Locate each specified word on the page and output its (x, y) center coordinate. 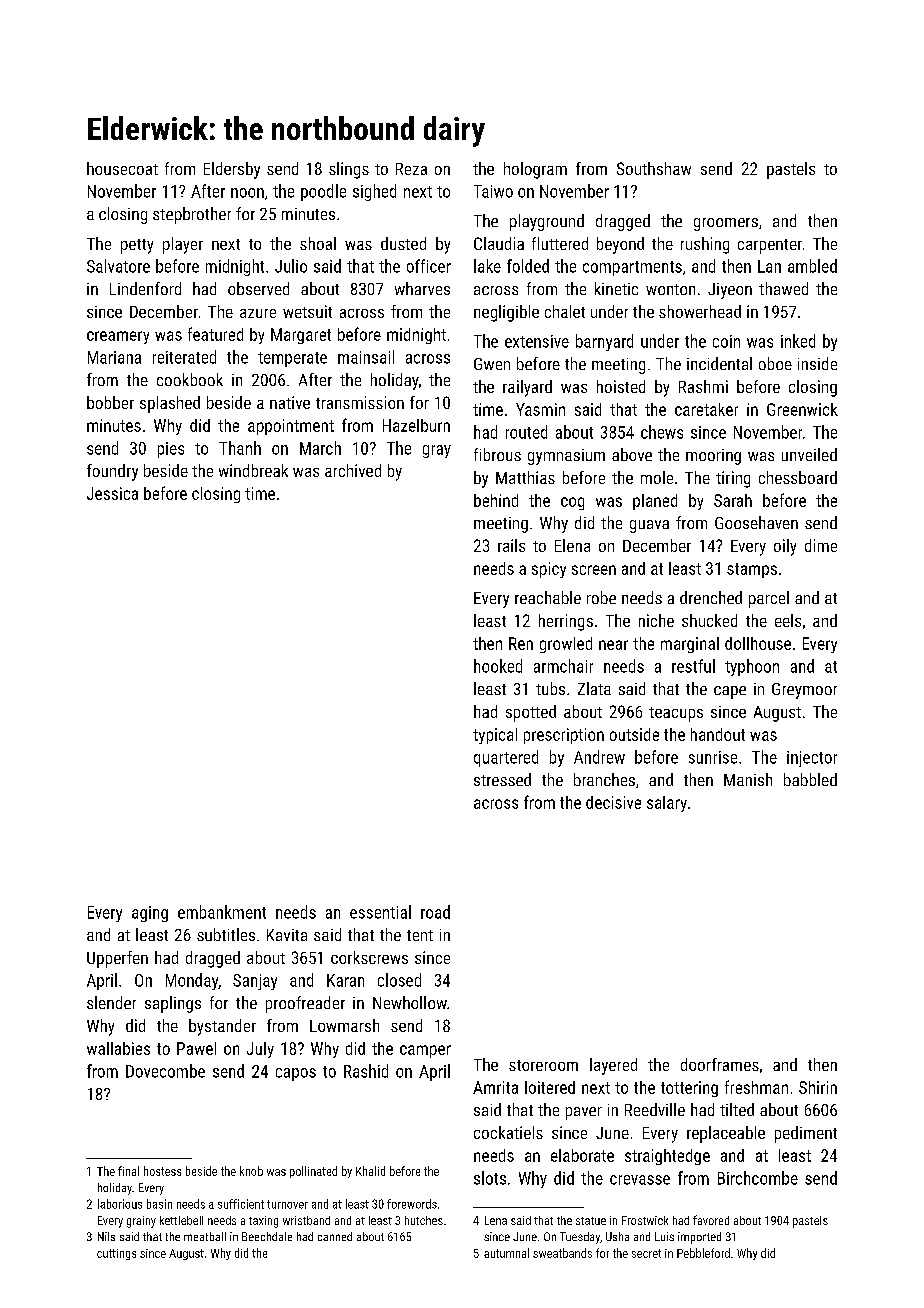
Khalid (370, 1171)
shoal (318, 243)
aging (150, 914)
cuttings (116, 1254)
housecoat (122, 168)
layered (613, 1066)
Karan (345, 980)
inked (798, 341)
